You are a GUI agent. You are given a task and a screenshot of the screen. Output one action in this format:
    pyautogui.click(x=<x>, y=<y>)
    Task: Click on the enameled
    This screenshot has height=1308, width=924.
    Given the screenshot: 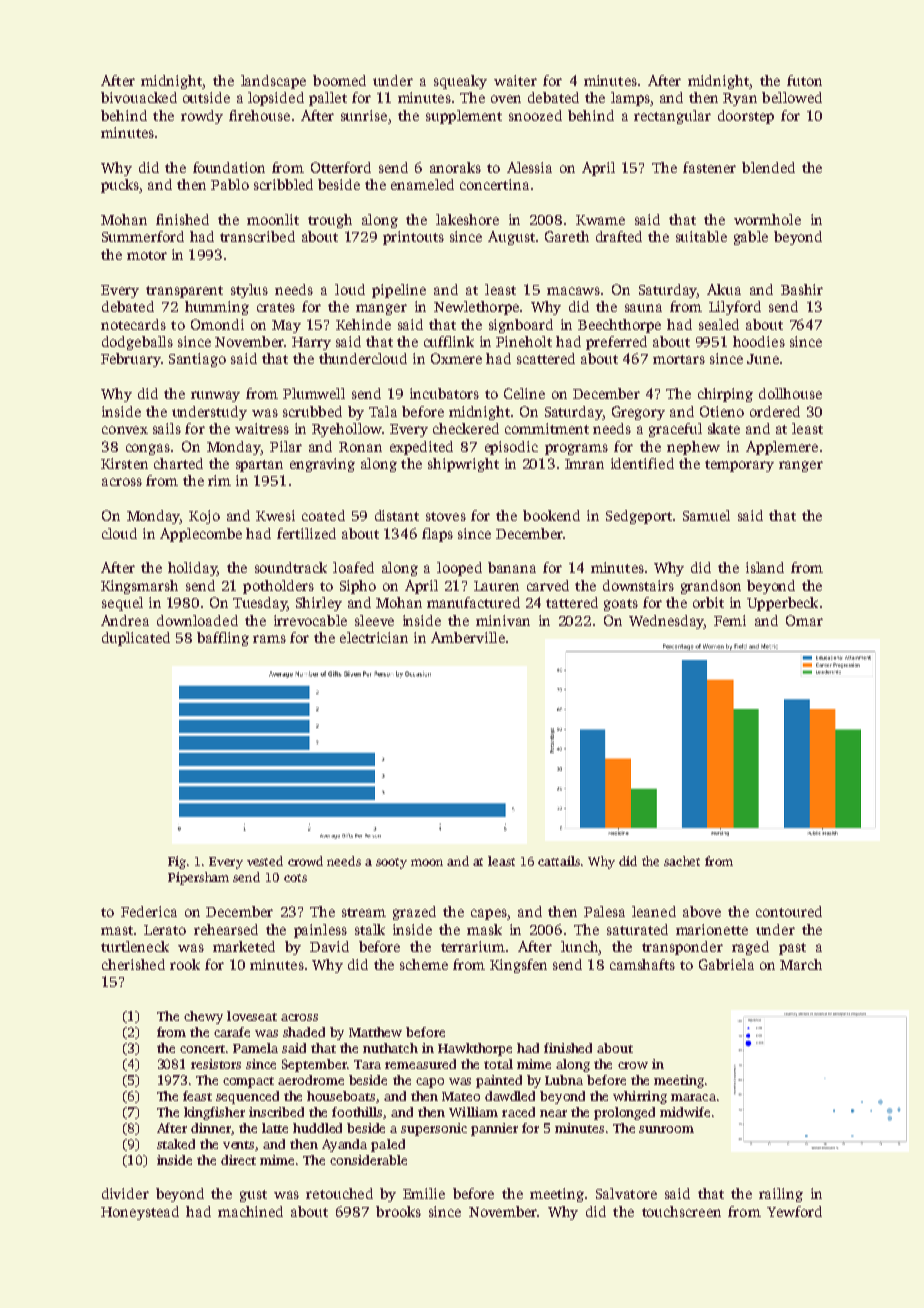 What is the action you would take?
    pyautogui.click(x=422, y=184)
